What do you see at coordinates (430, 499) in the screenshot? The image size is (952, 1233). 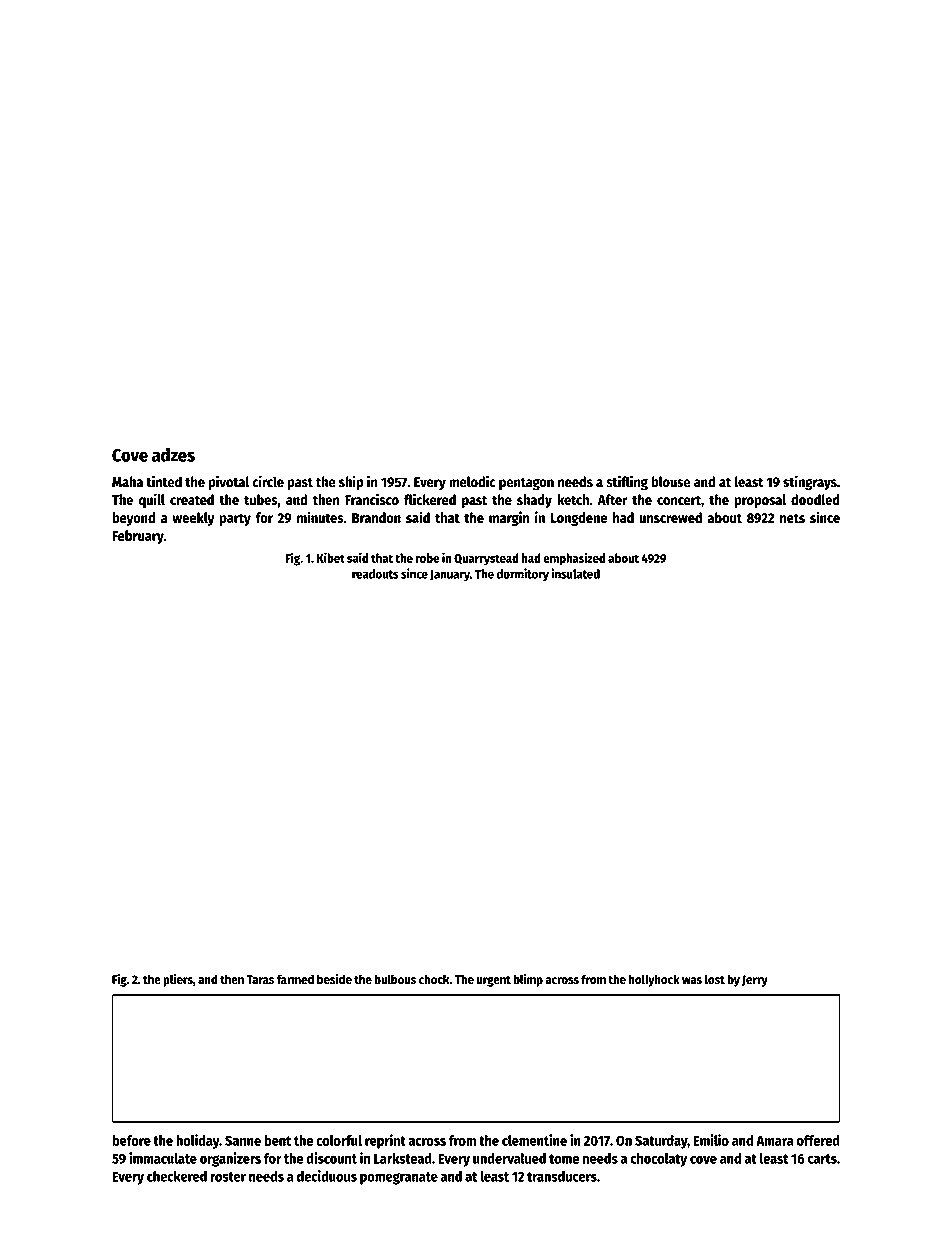 I see `flickered` at bounding box center [430, 499].
